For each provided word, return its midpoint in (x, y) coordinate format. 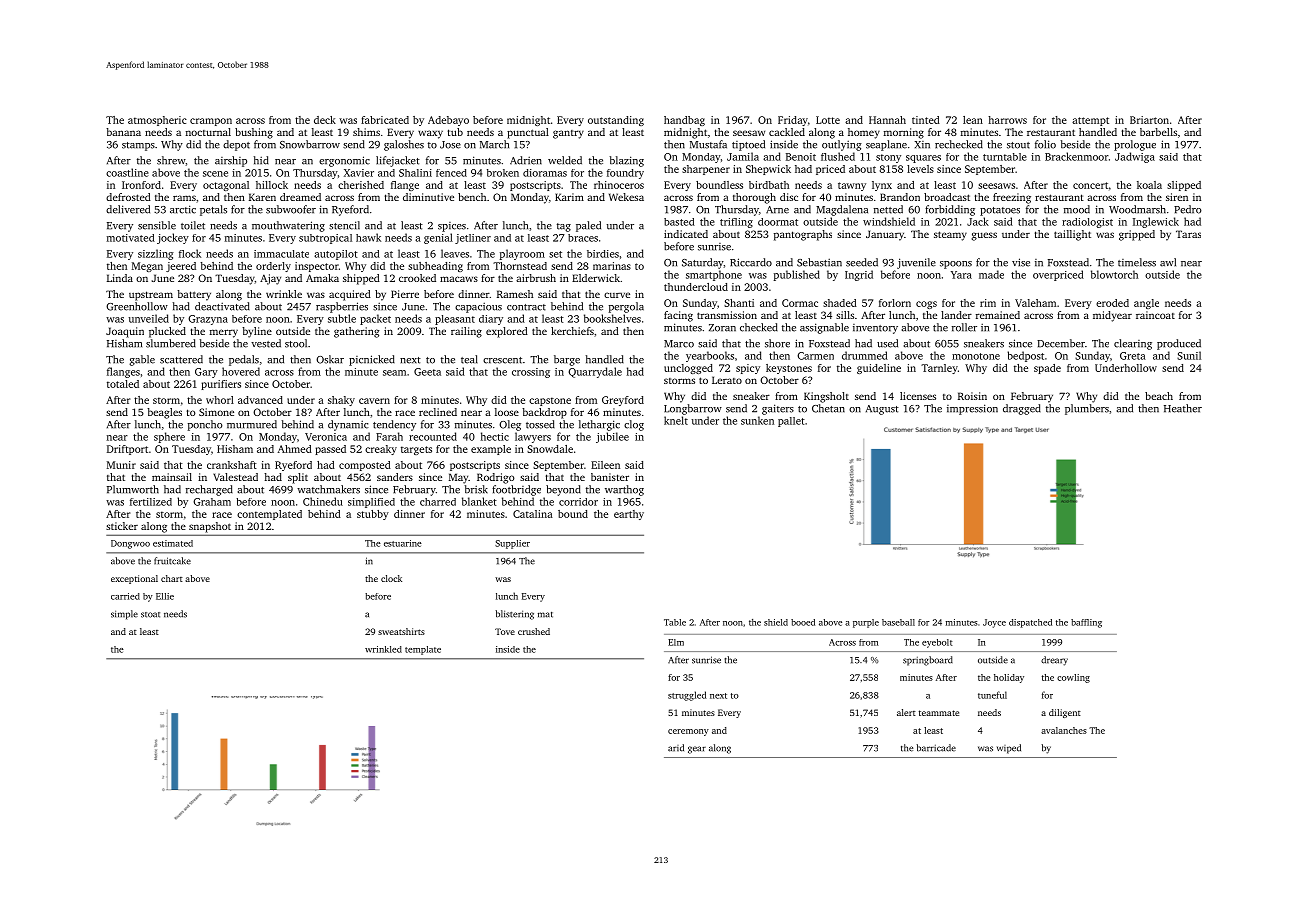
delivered (128, 209)
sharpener (706, 170)
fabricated (385, 120)
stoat (150, 615)
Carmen (815, 356)
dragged (1022, 409)
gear (697, 750)
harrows (1007, 120)
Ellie (165, 596)
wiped (1009, 749)
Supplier (512, 544)
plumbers (1087, 409)
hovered (241, 371)
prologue (1135, 145)
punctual (528, 133)
